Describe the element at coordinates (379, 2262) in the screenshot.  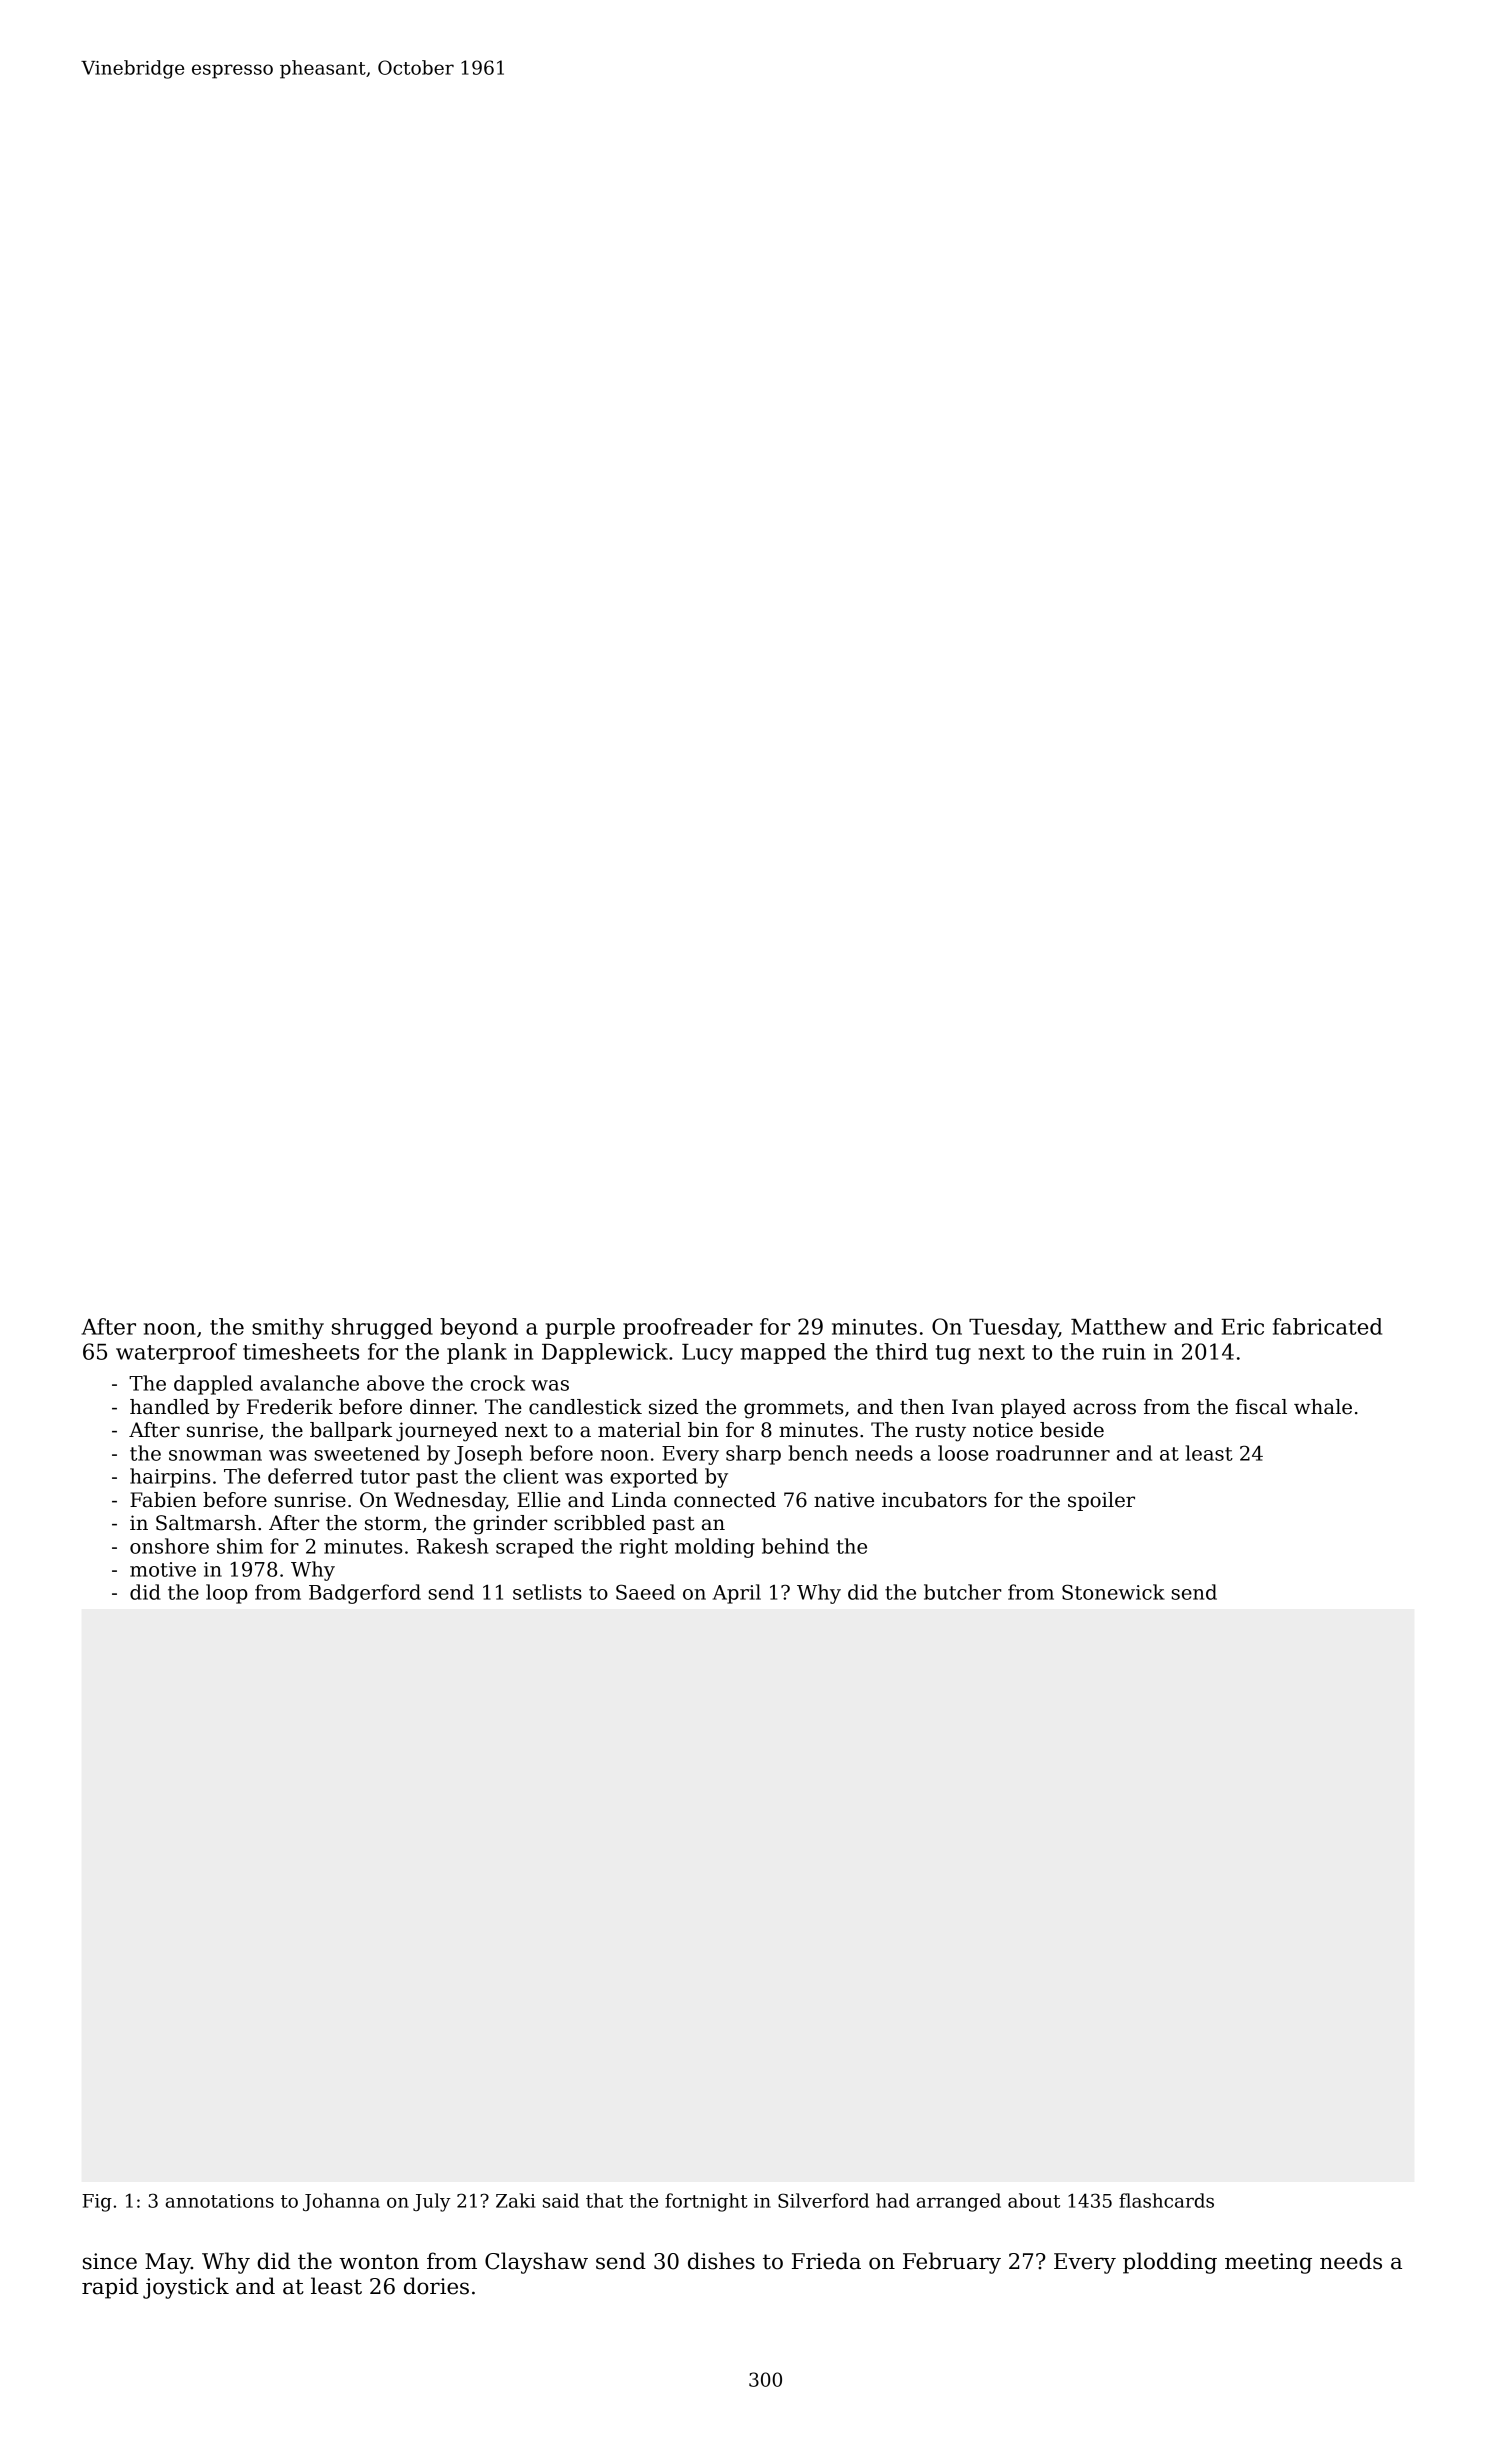
I see `wonton` at that location.
